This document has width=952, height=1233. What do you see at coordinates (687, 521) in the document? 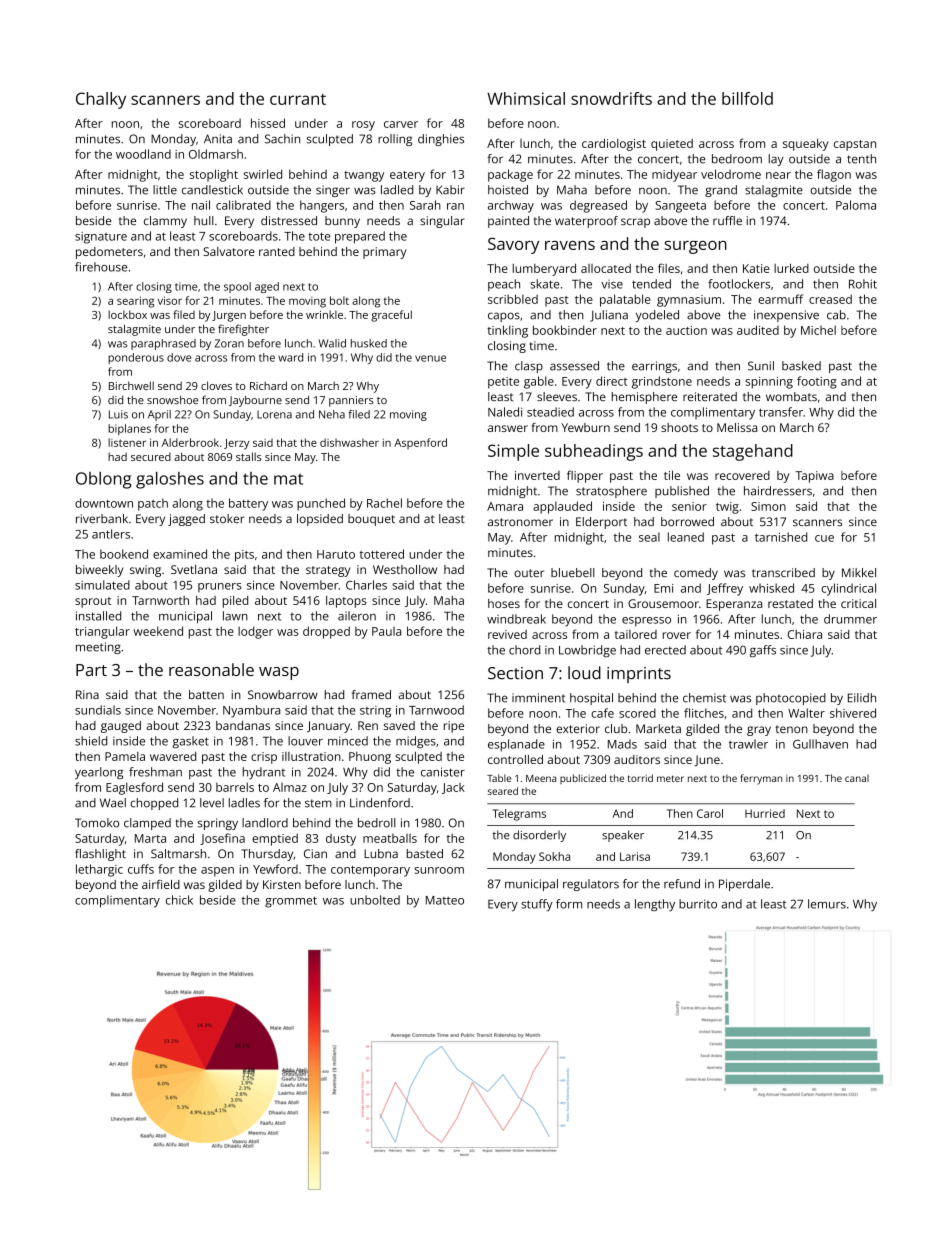
I see `borrowed` at bounding box center [687, 521].
